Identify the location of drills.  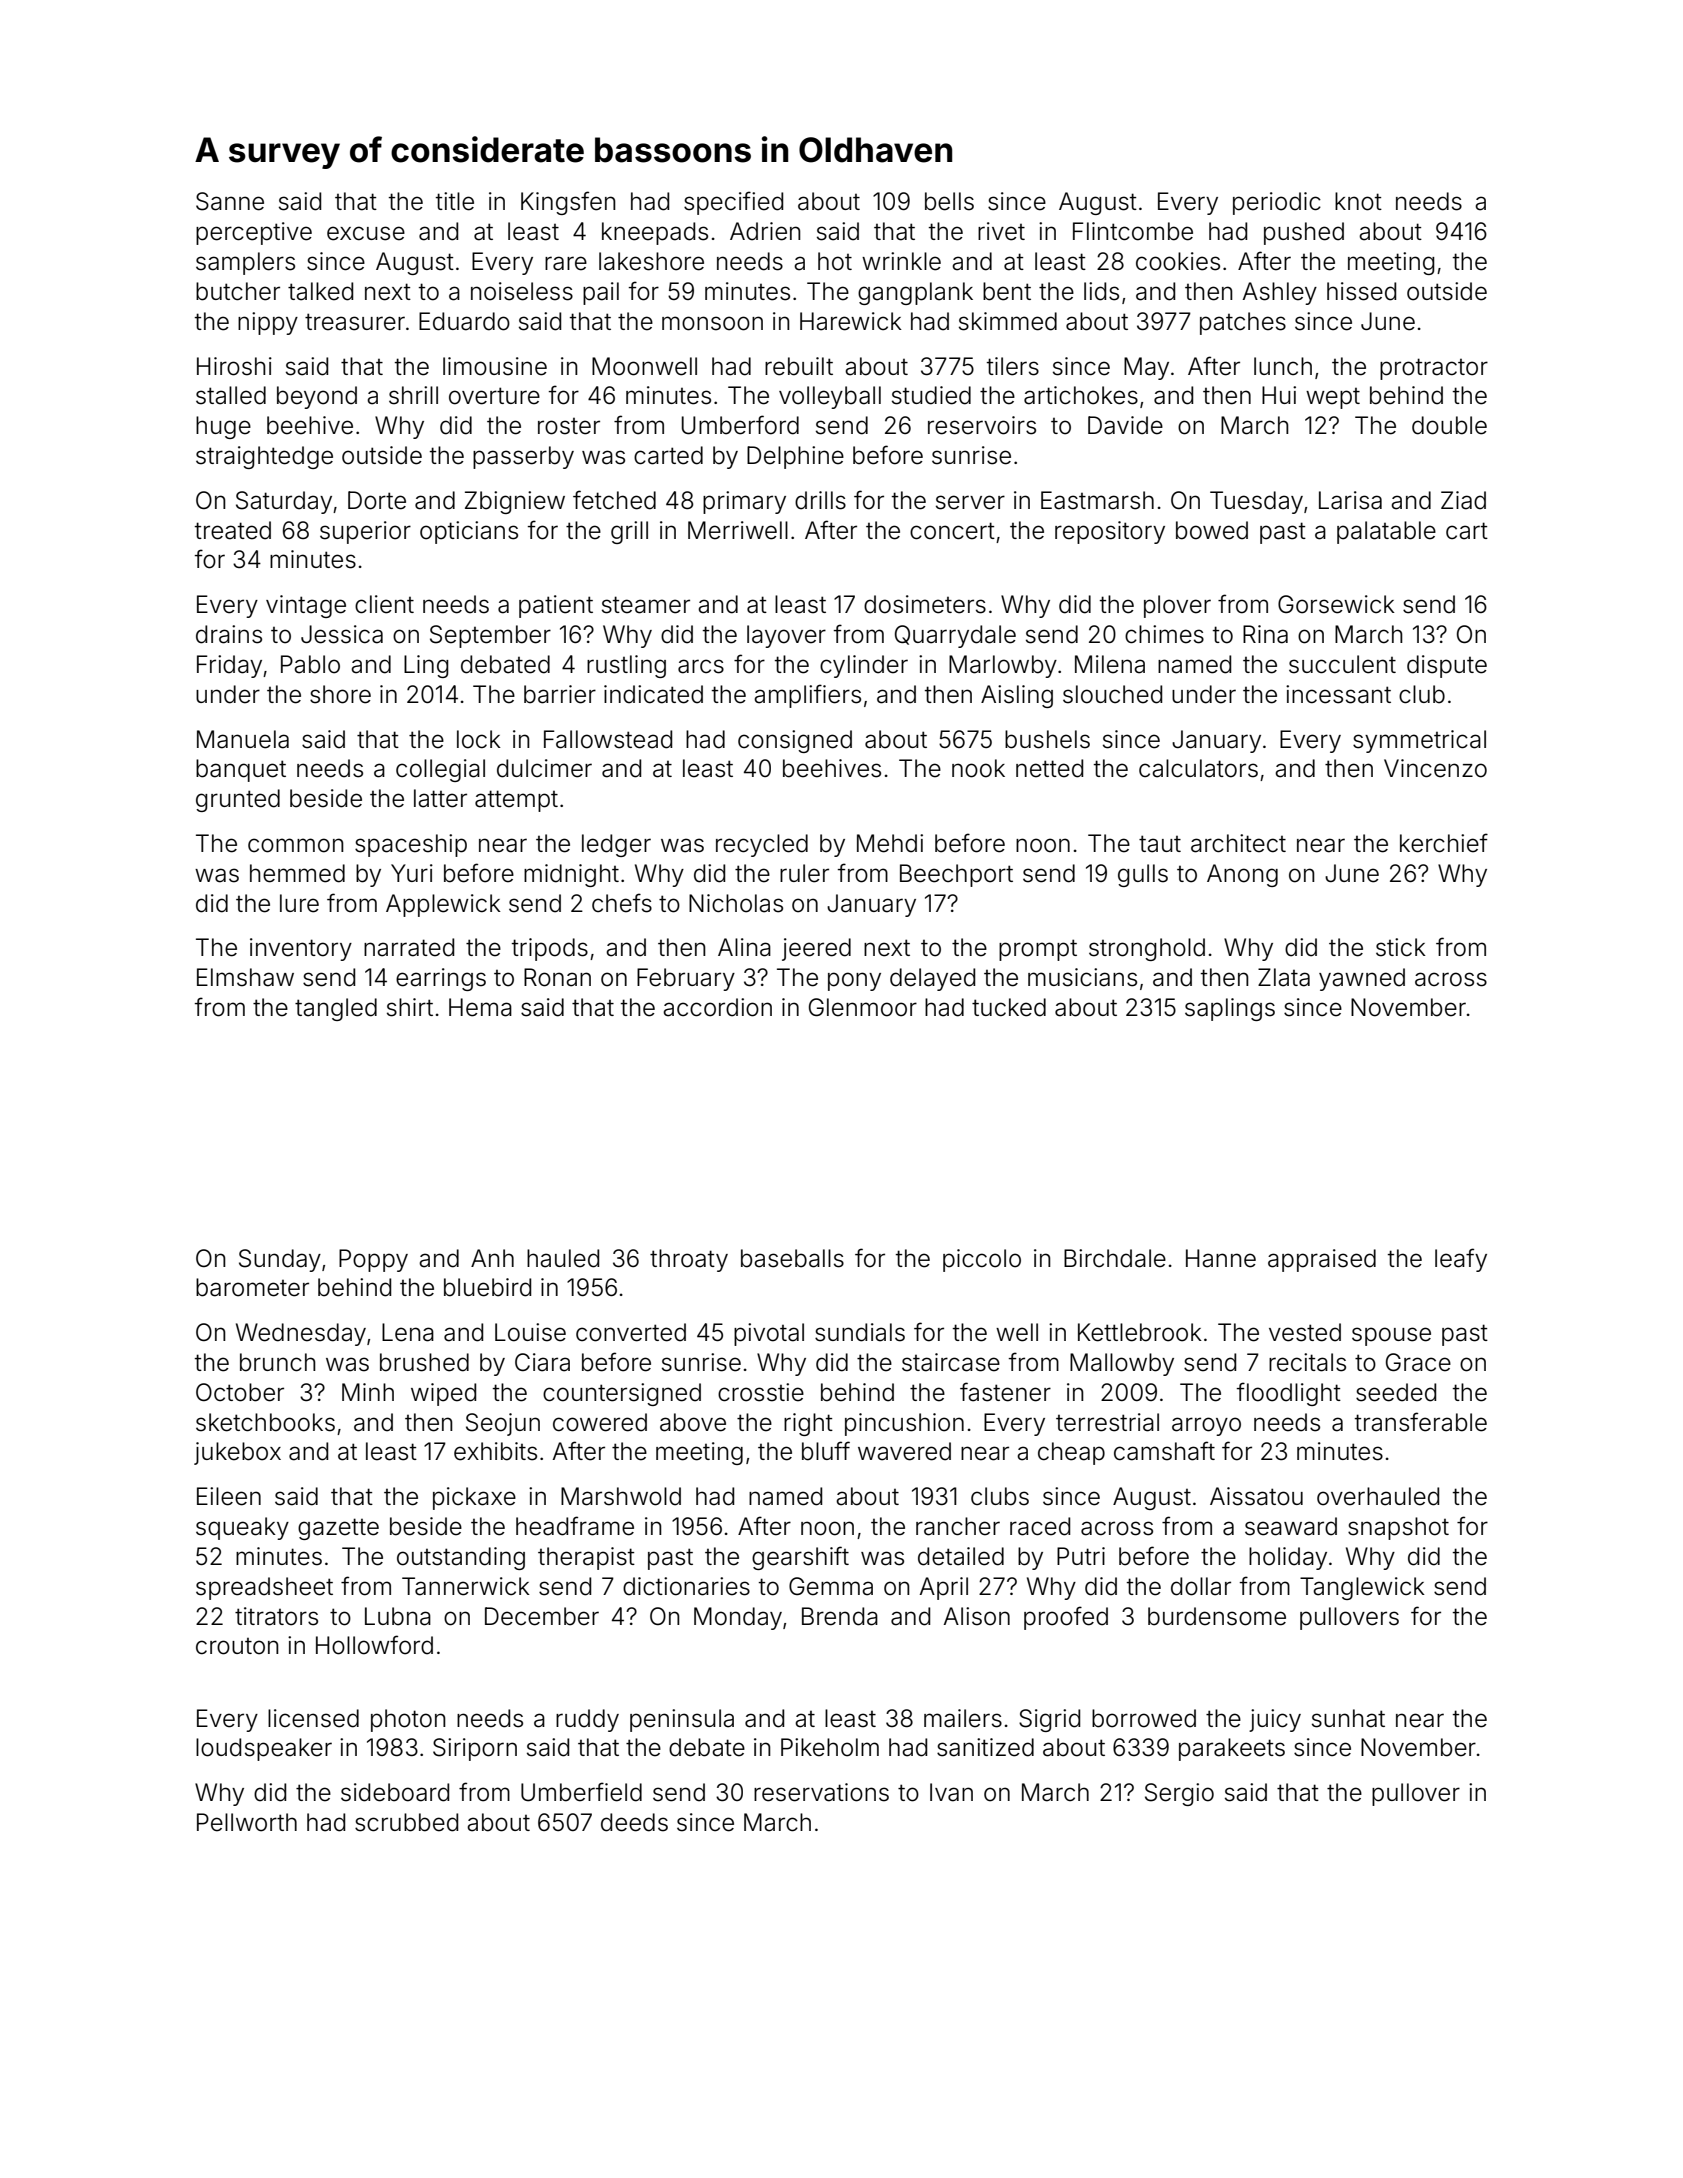
(820, 500).
